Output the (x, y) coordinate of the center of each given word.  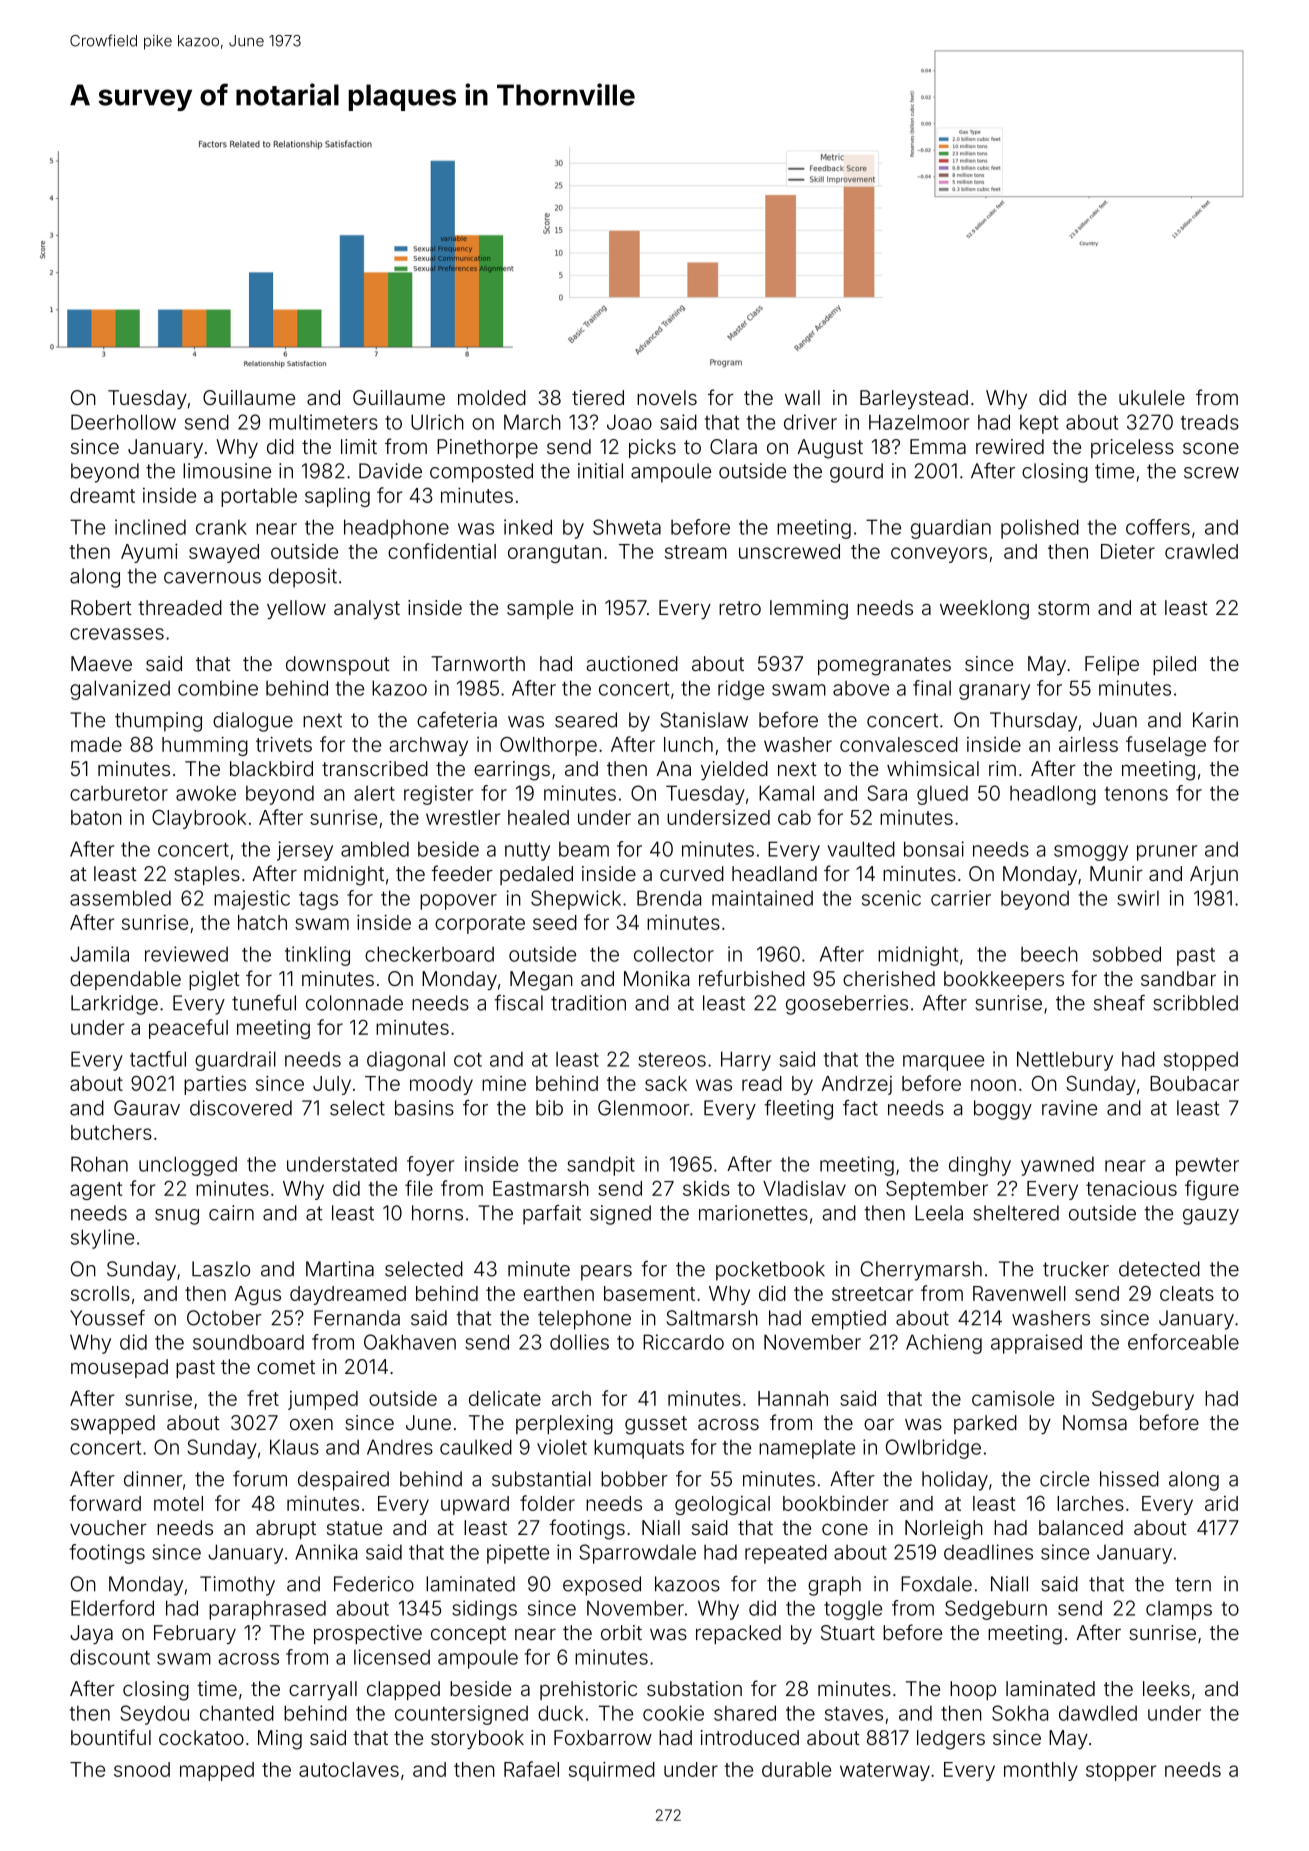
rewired (1010, 446)
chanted (237, 1713)
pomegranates (884, 666)
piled (1174, 665)
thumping (158, 722)
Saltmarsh (712, 1318)
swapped (113, 1424)
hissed (1129, 1479)
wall (802, 397)
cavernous (212, 578)
